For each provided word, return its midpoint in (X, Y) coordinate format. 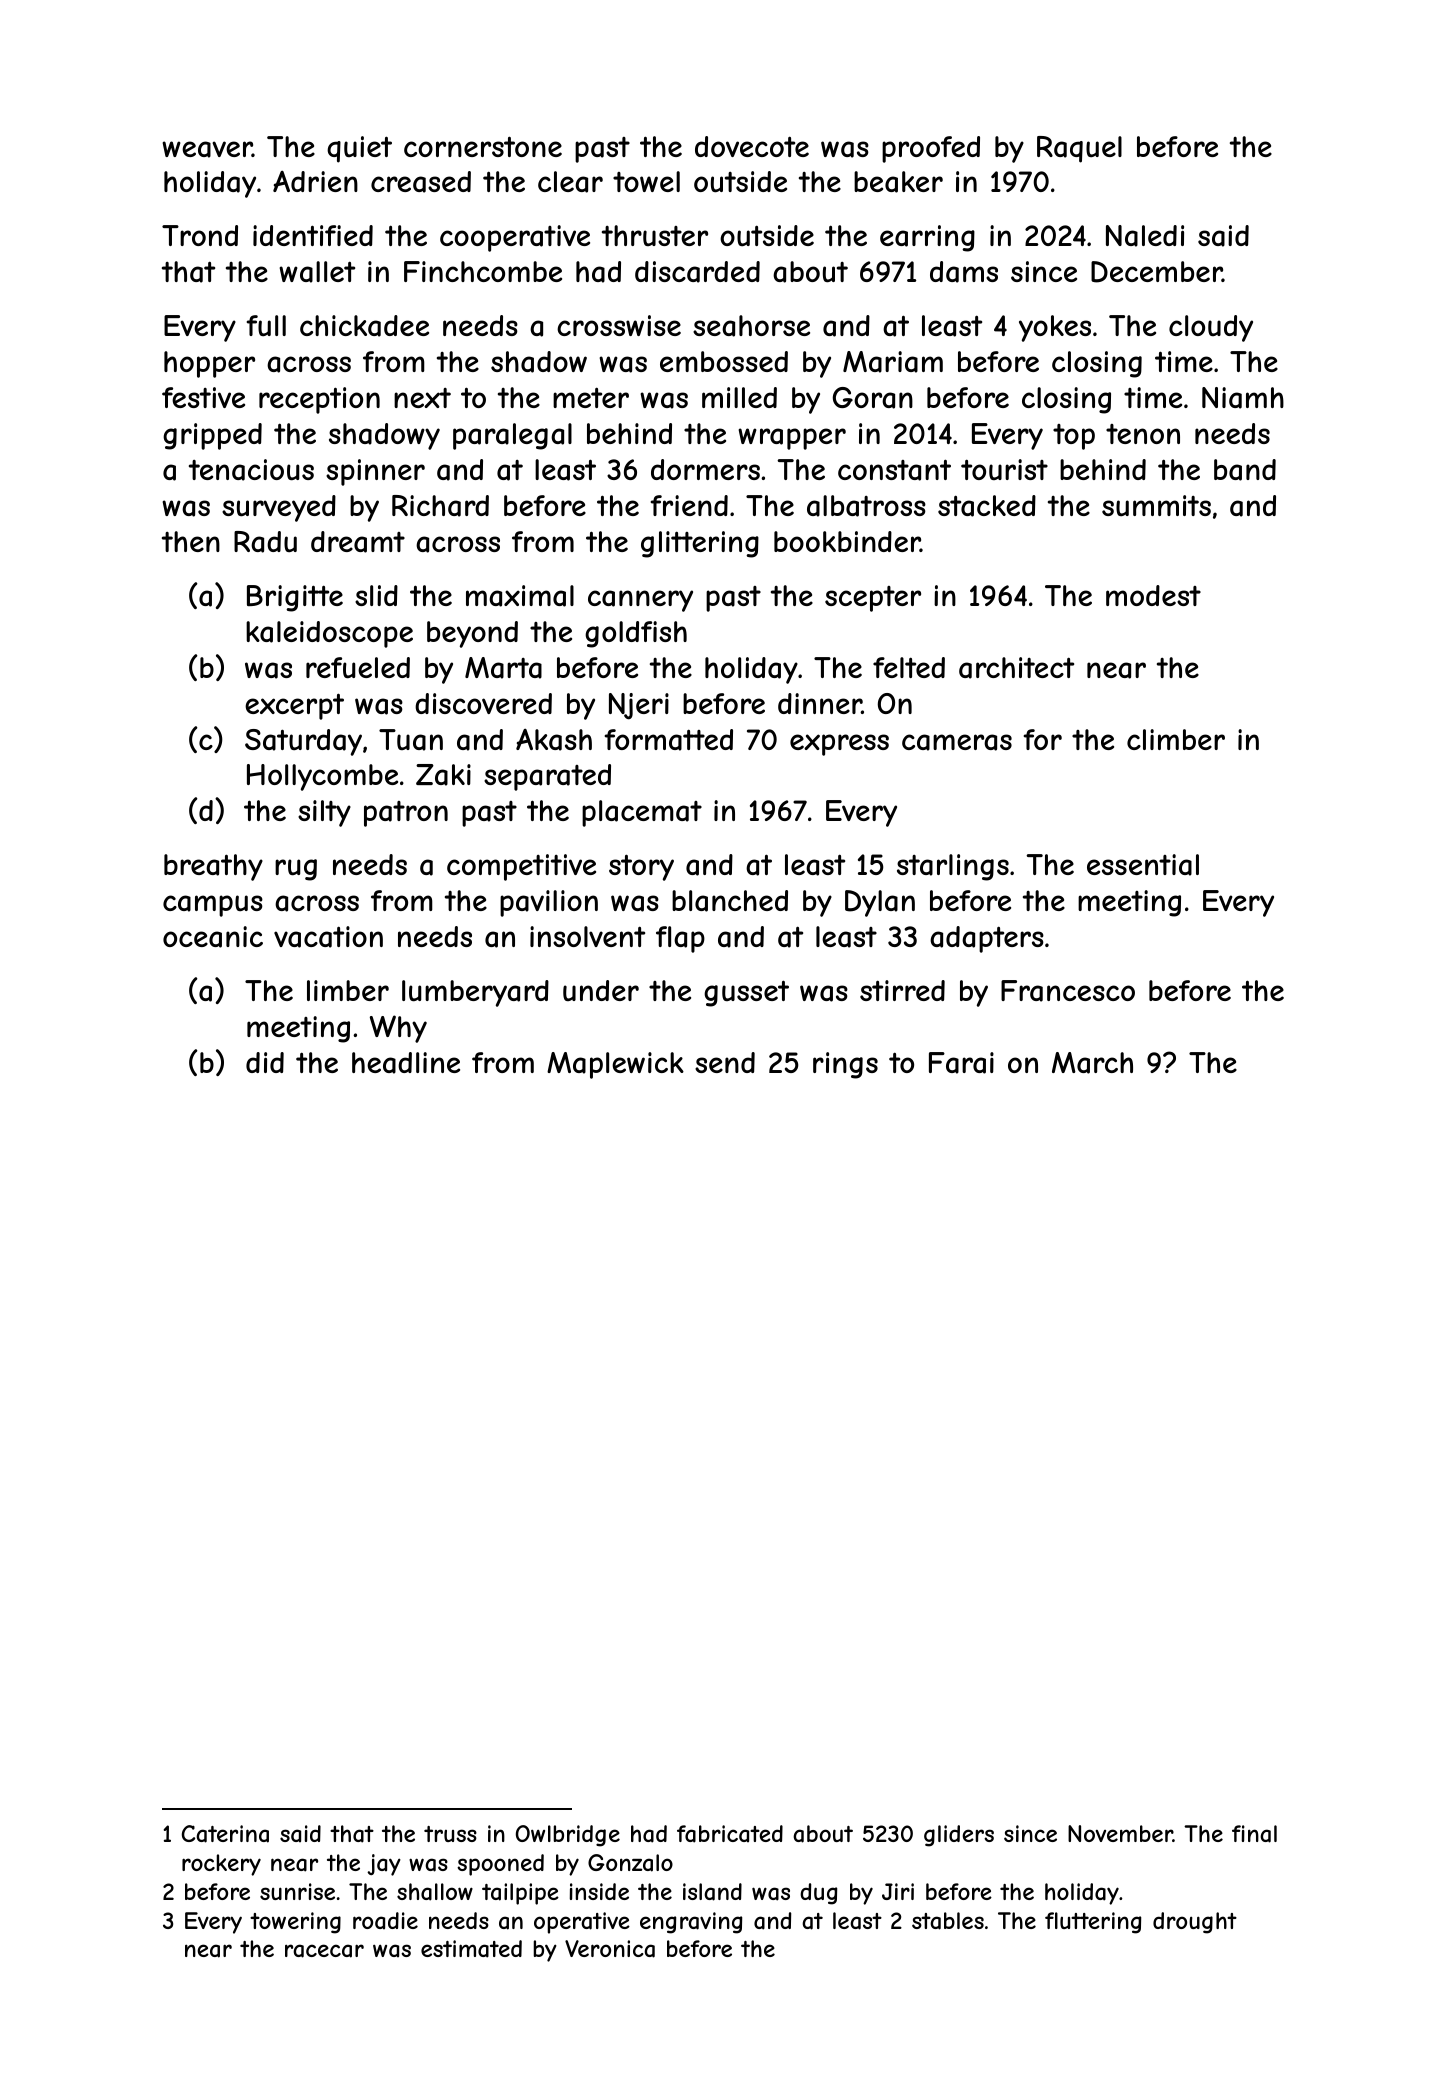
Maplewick (615, 1065)
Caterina (225, 1834)
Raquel (1079, 149)
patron (406, 814)
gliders (959, 1836)
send (725, 1062)
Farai (961, 1063)
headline (406, 1063)
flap (680, 939)
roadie (385, 1921)
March (1092, 1063)
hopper (209, 364)
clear (570, 182)
